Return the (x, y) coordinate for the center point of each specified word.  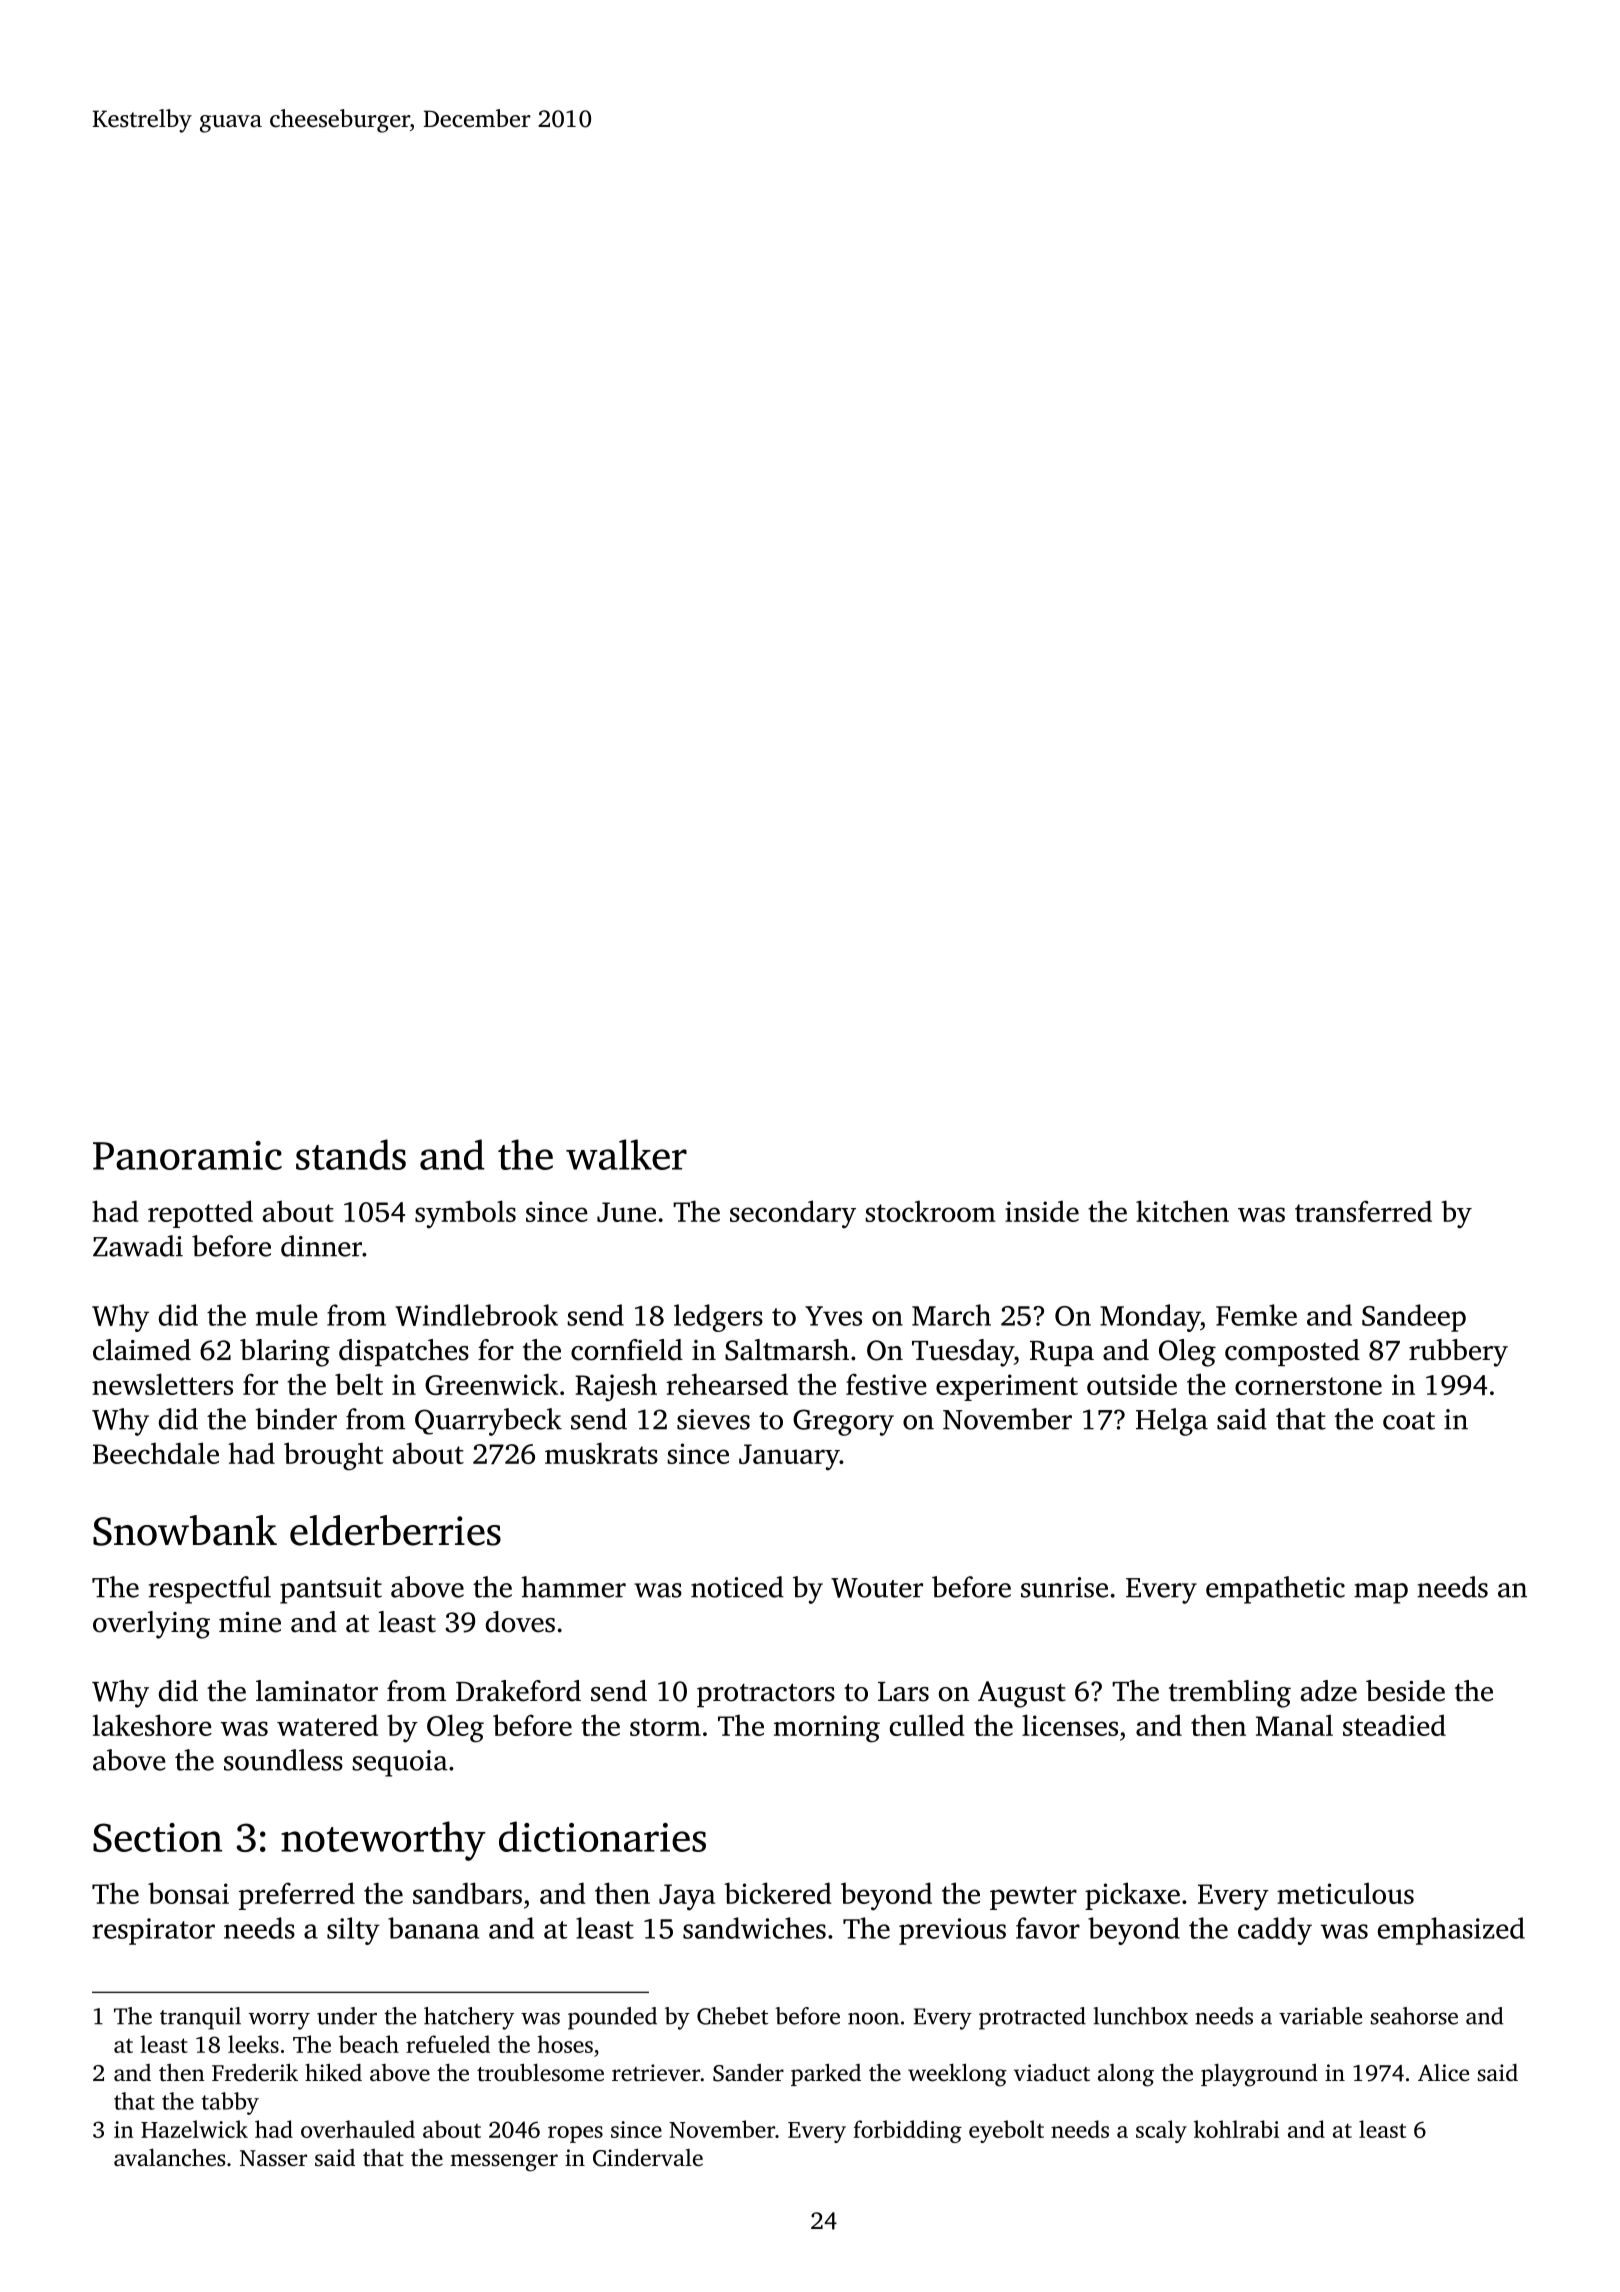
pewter (1033, 1898)
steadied (1394, 1725)
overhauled (358, 2129)
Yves (833, 1316)
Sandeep (1414, 1318)
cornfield (627, 1350)
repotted (200, 1214)
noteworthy (383, 1841)
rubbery (1458, 1353)
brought (333, 1456)
